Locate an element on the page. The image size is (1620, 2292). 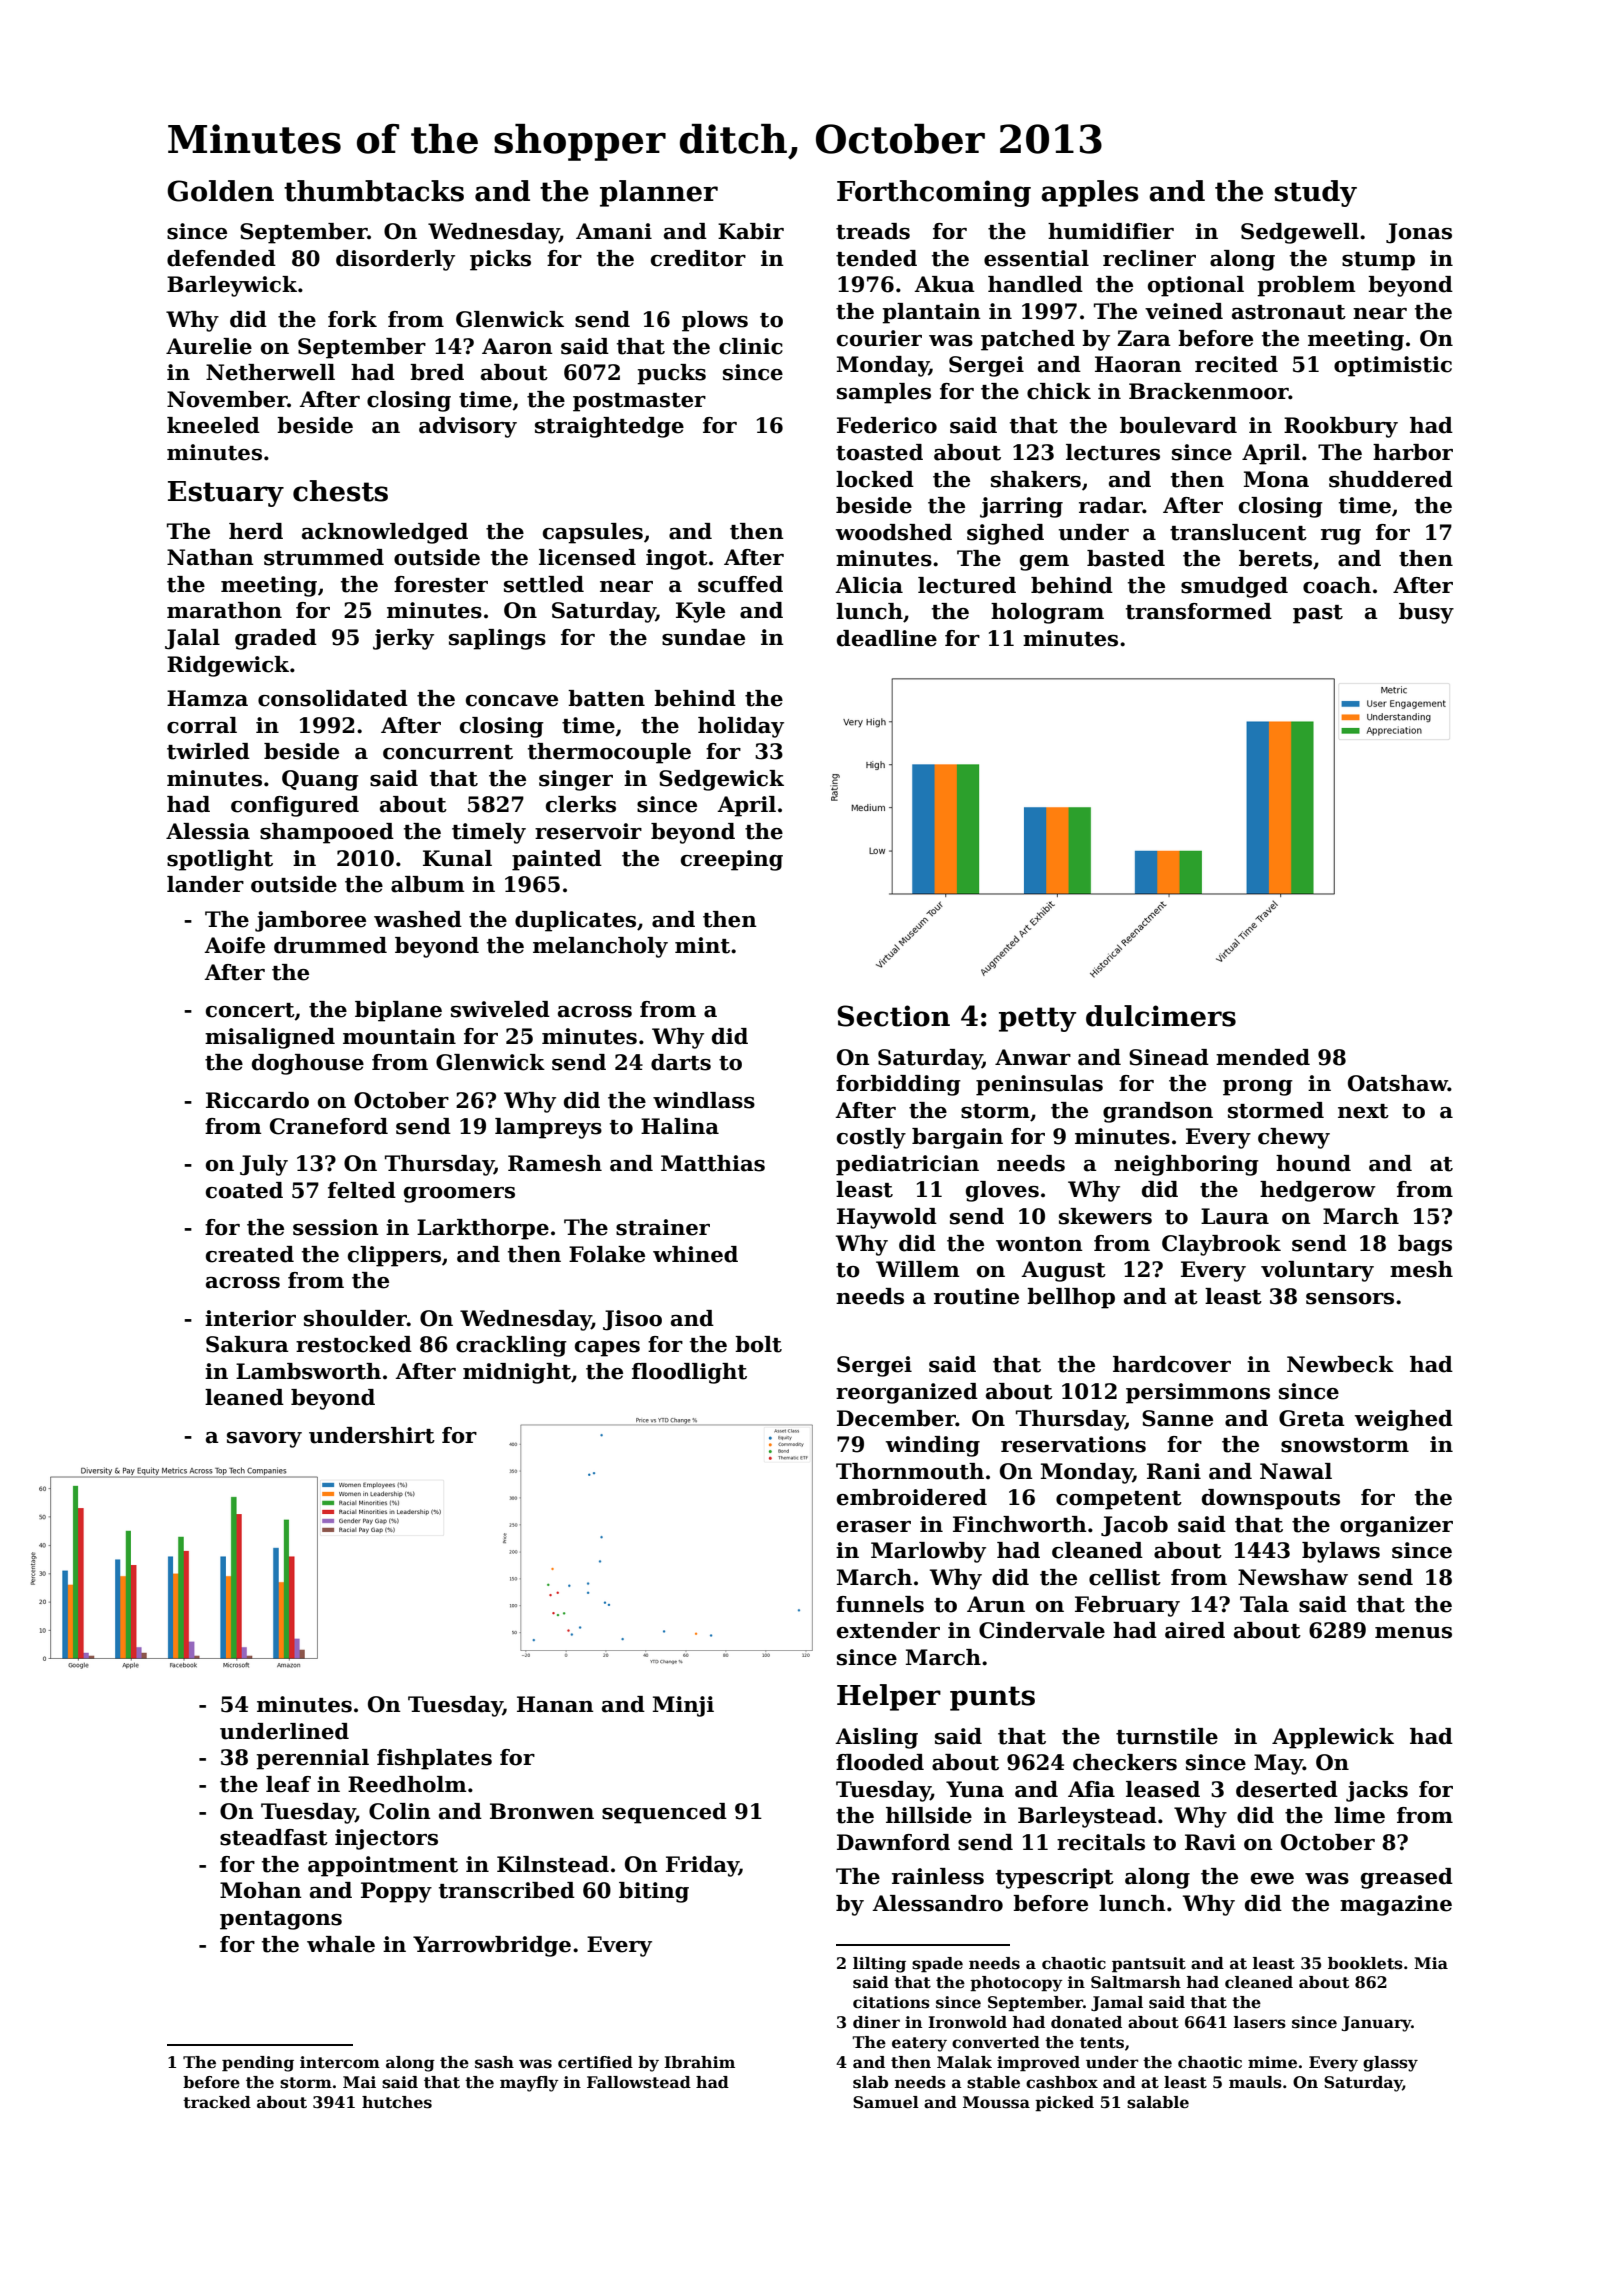
glassy is located at coordinates (1390, 2064).
